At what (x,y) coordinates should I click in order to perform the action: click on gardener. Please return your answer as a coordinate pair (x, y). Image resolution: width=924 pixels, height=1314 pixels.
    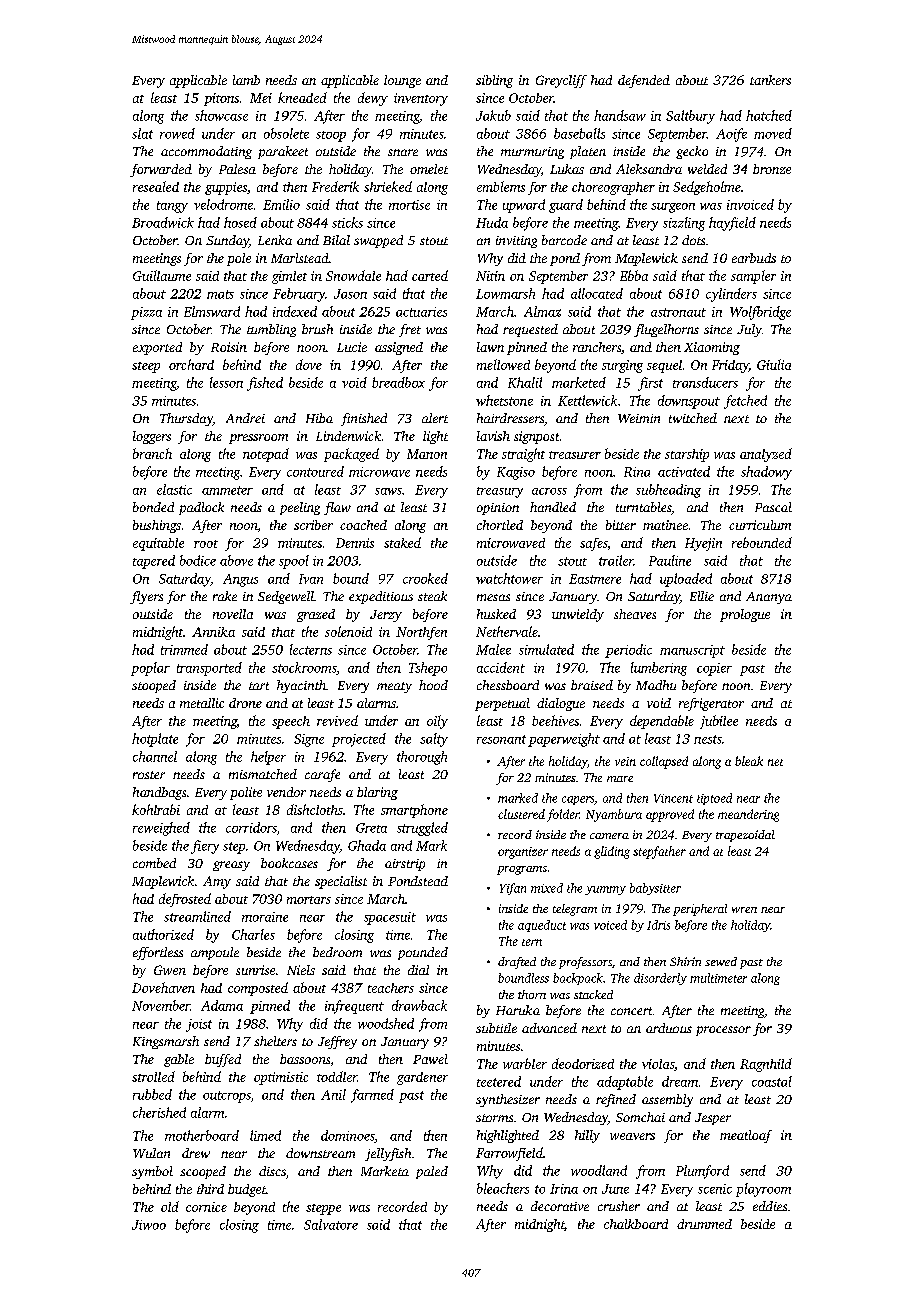
    Looking at the image, I should click on (422, 1078).
